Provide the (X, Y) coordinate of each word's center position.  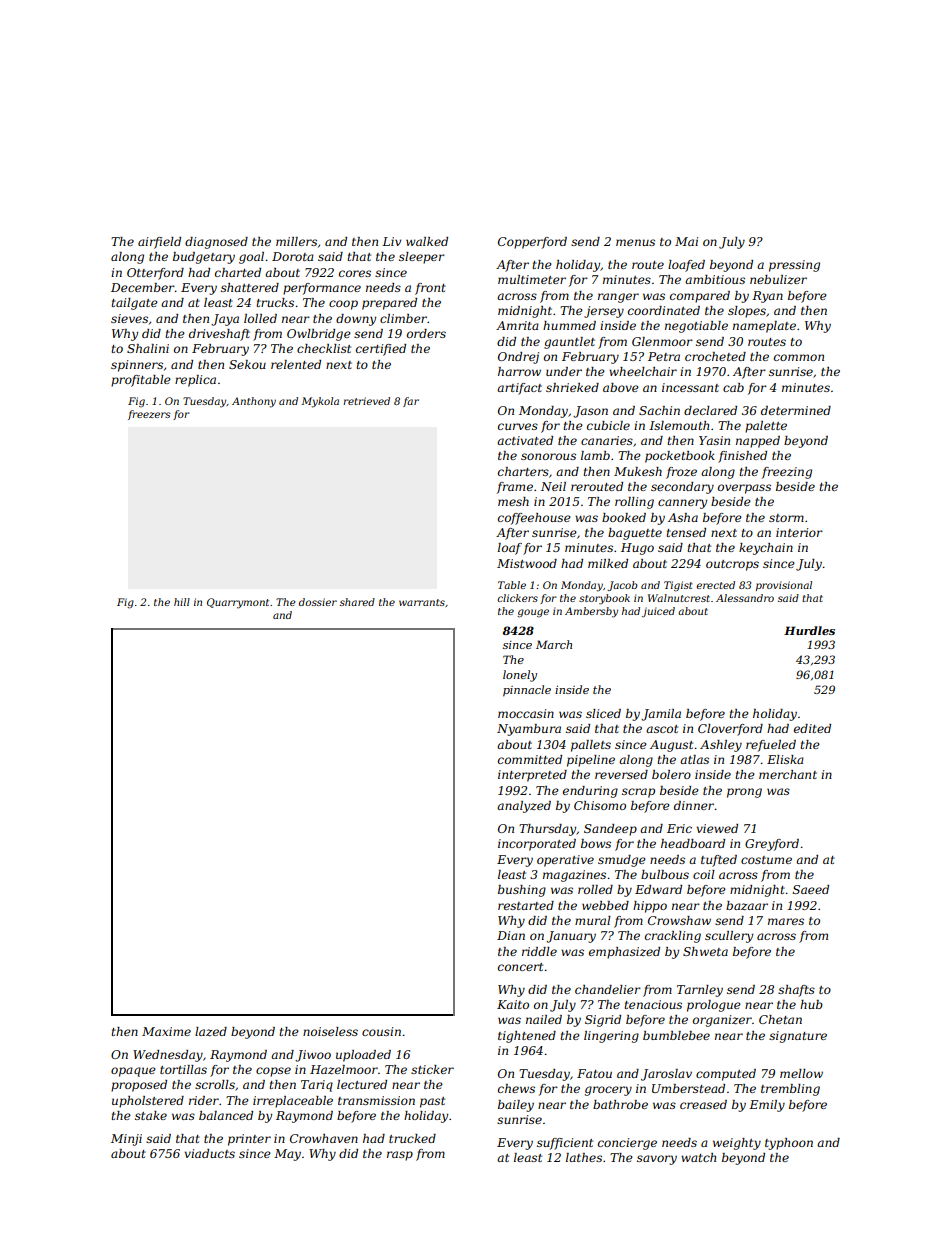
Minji (126, 1140)
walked (427, 241)
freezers (149, 415)
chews (516, 1088)
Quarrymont (238, 603)
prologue (714, 1006)
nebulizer (778, 279)
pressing (794, 266)
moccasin (526, 713)
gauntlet (569, 343)
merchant (788, 774)
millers (296, 241)
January (571, 937)
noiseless (330, 1031)
